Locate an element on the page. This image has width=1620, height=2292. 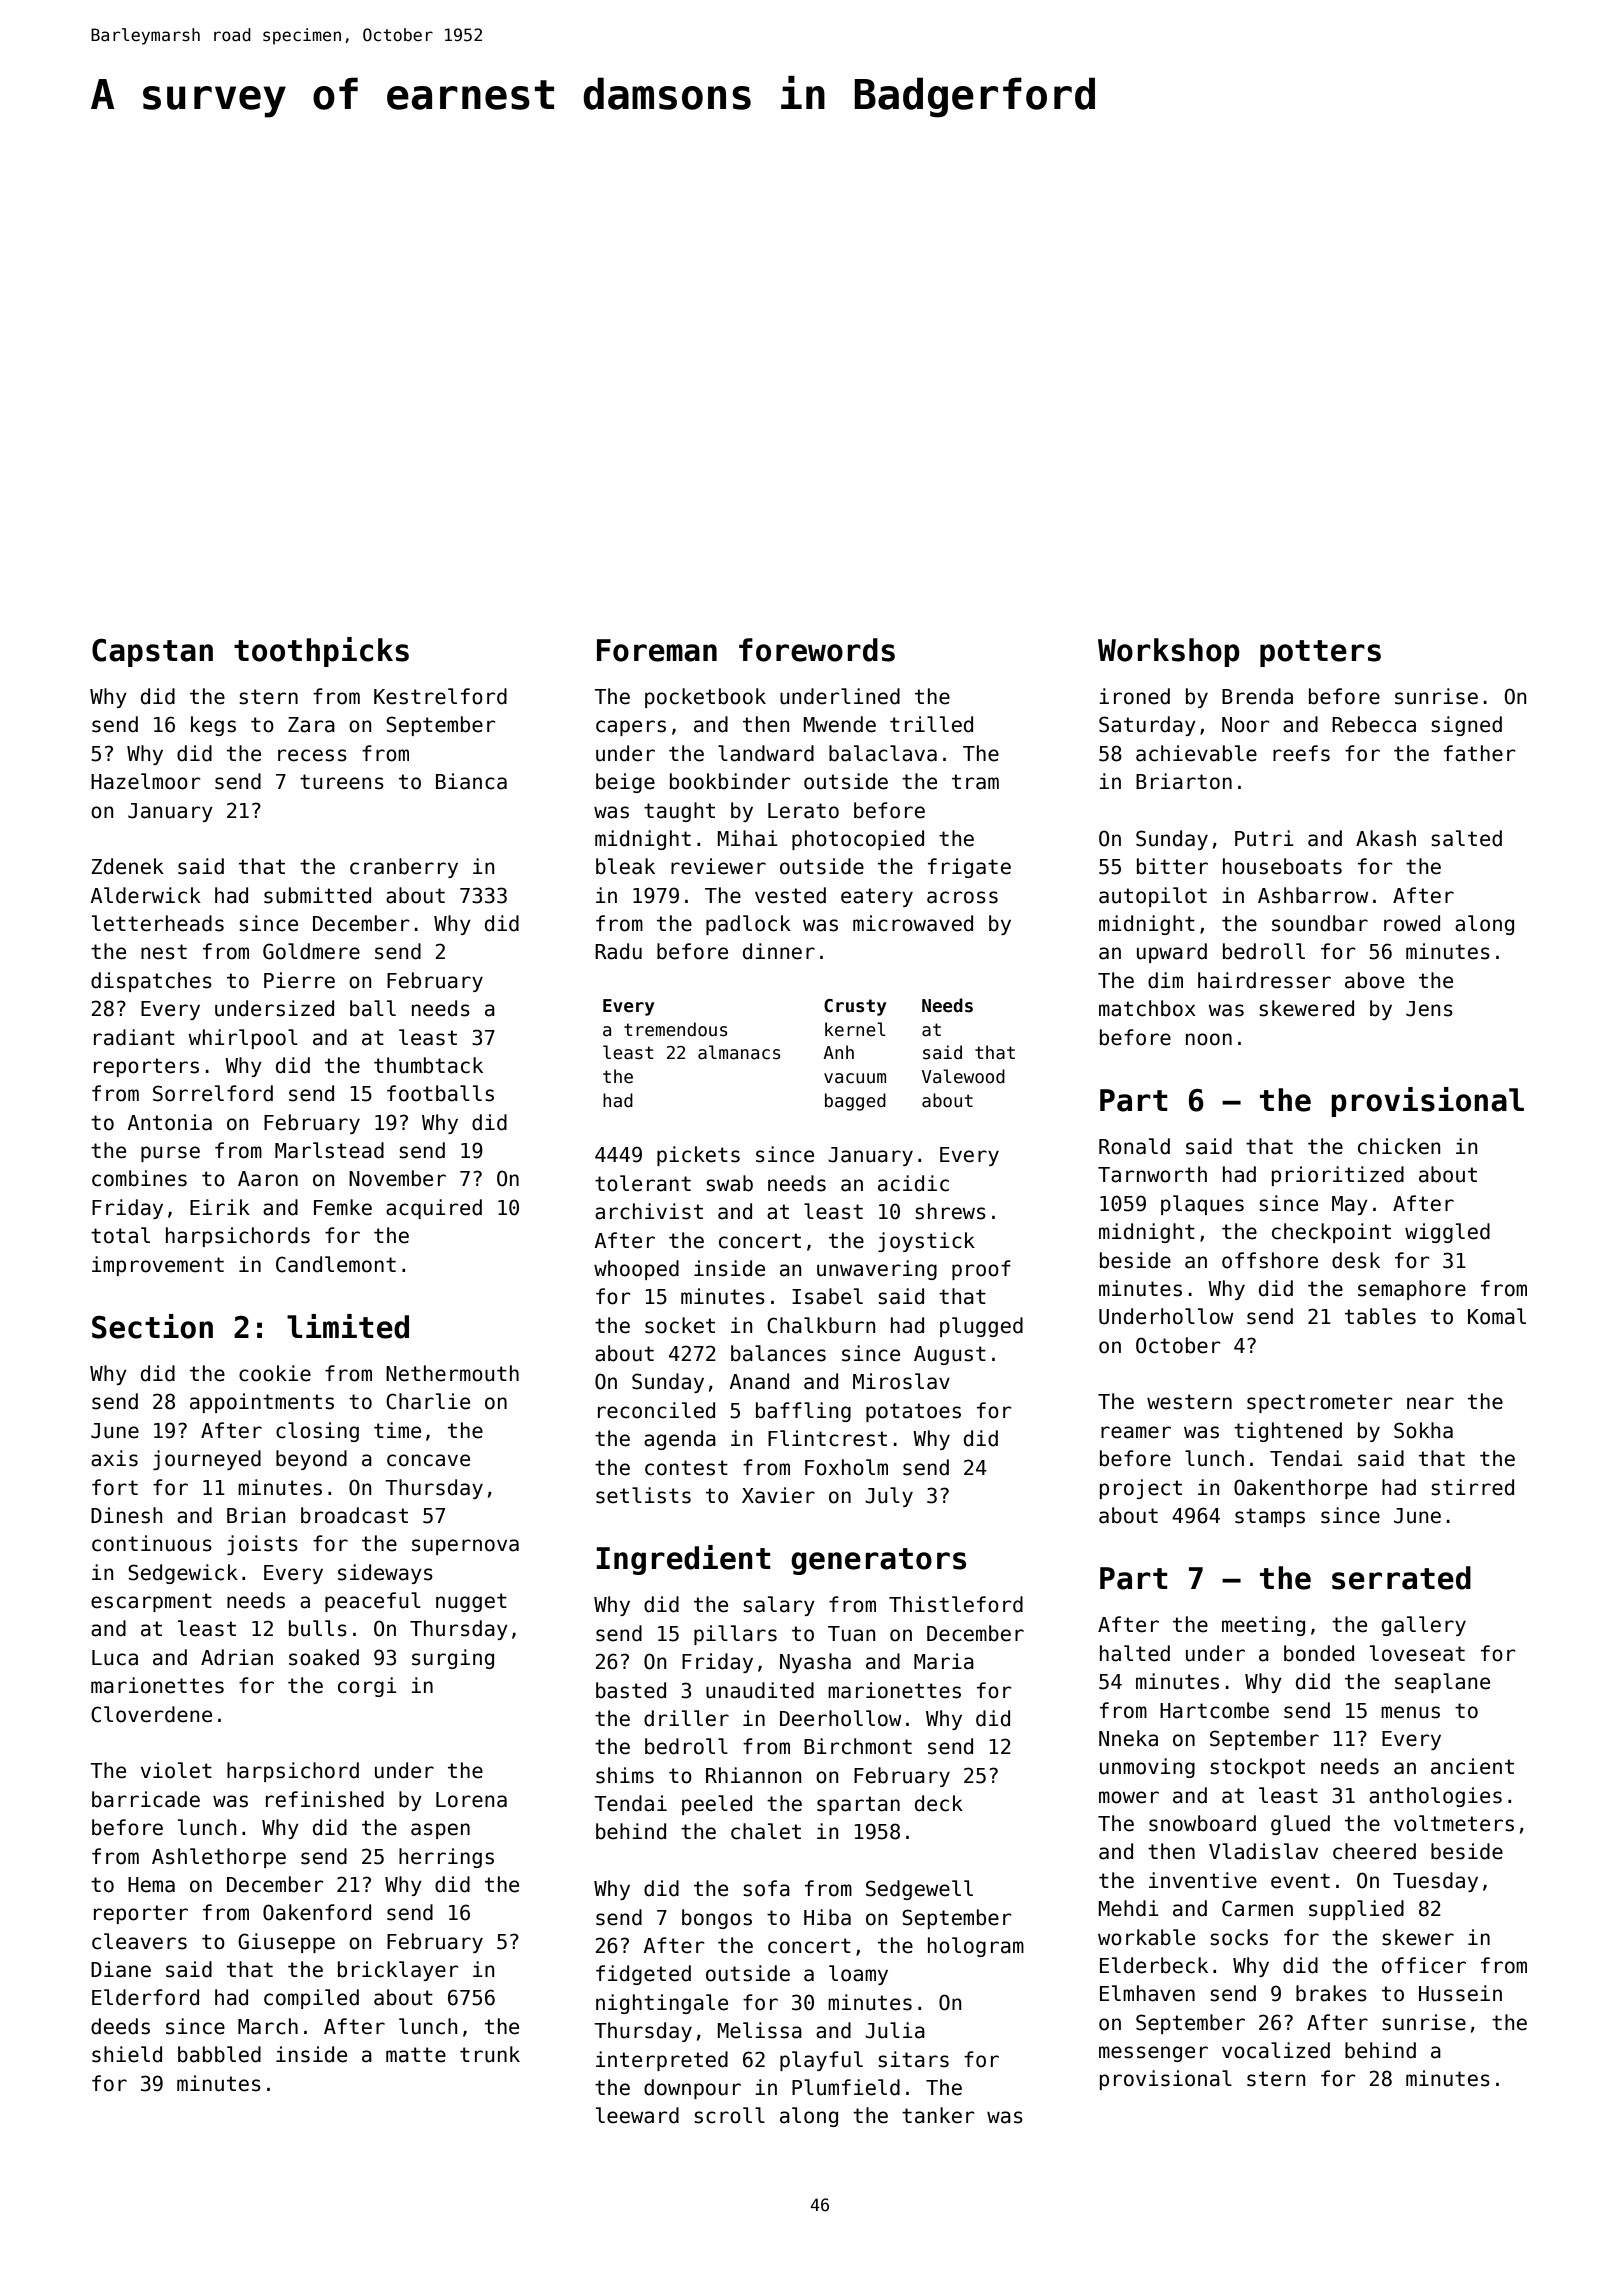
forewords is located at coordinates (817, 650).
